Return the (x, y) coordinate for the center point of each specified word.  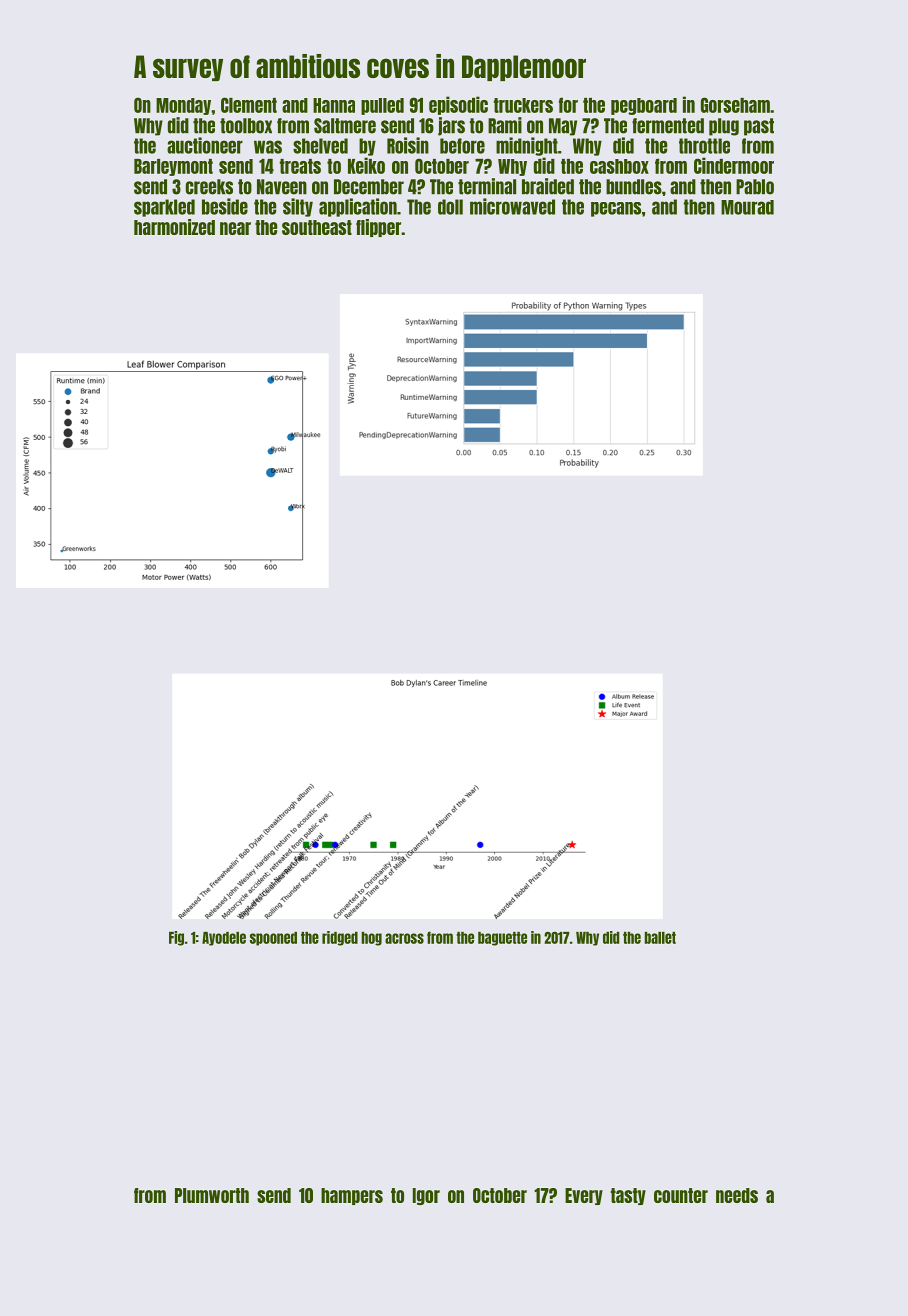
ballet (660, 938)
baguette (502, 939)
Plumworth (212, 1195)
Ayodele (224, 939)
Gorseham (735, 105)
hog (371, 939)
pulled (382, 106)
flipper (379, 228)
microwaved (512, 206)
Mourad (747, 207)
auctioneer (205, 145)
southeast (317, 227)
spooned (273, 939)
